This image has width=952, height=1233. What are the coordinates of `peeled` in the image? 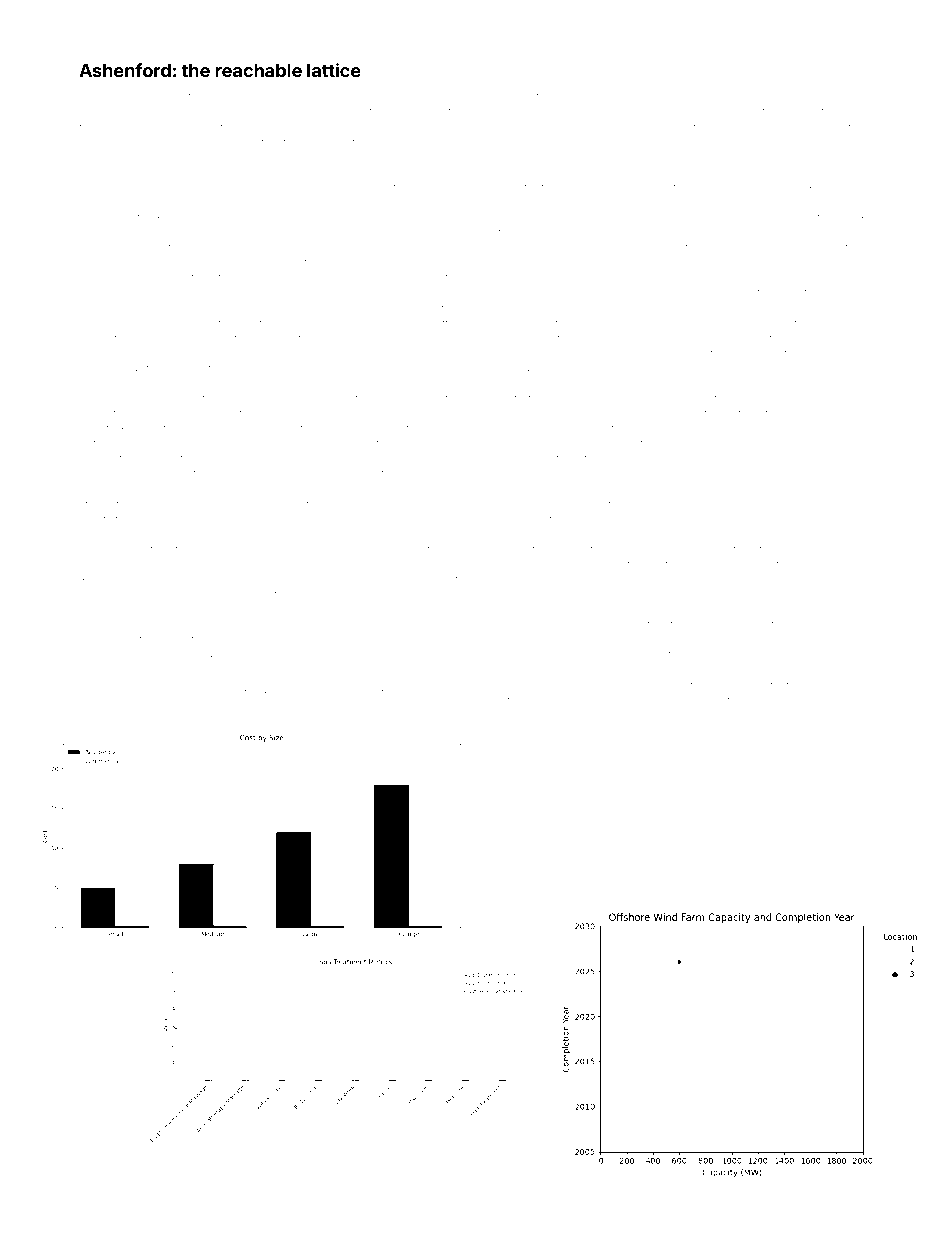 It's located at (375, 550).
